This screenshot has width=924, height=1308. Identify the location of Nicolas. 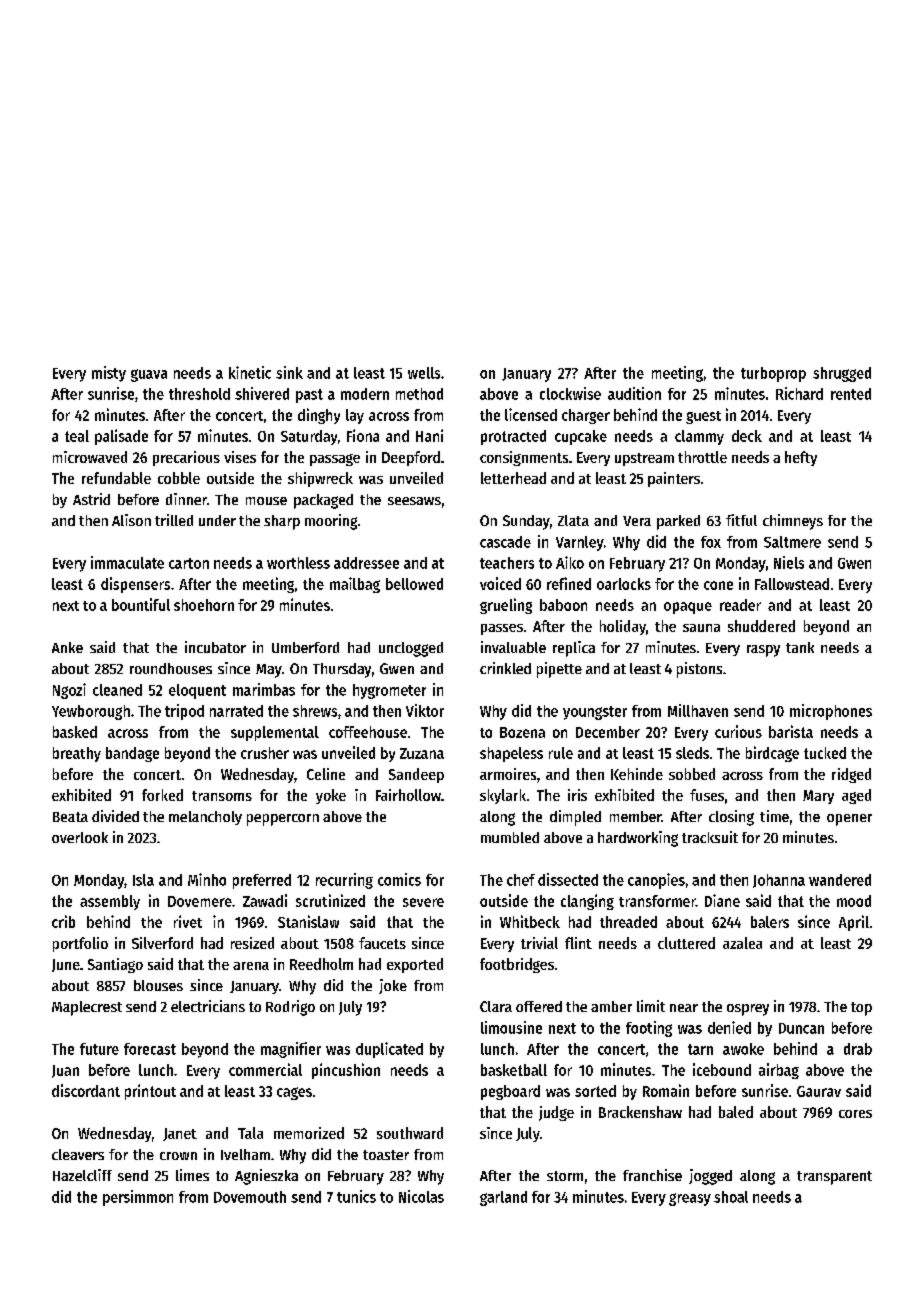
(421, 1196).
